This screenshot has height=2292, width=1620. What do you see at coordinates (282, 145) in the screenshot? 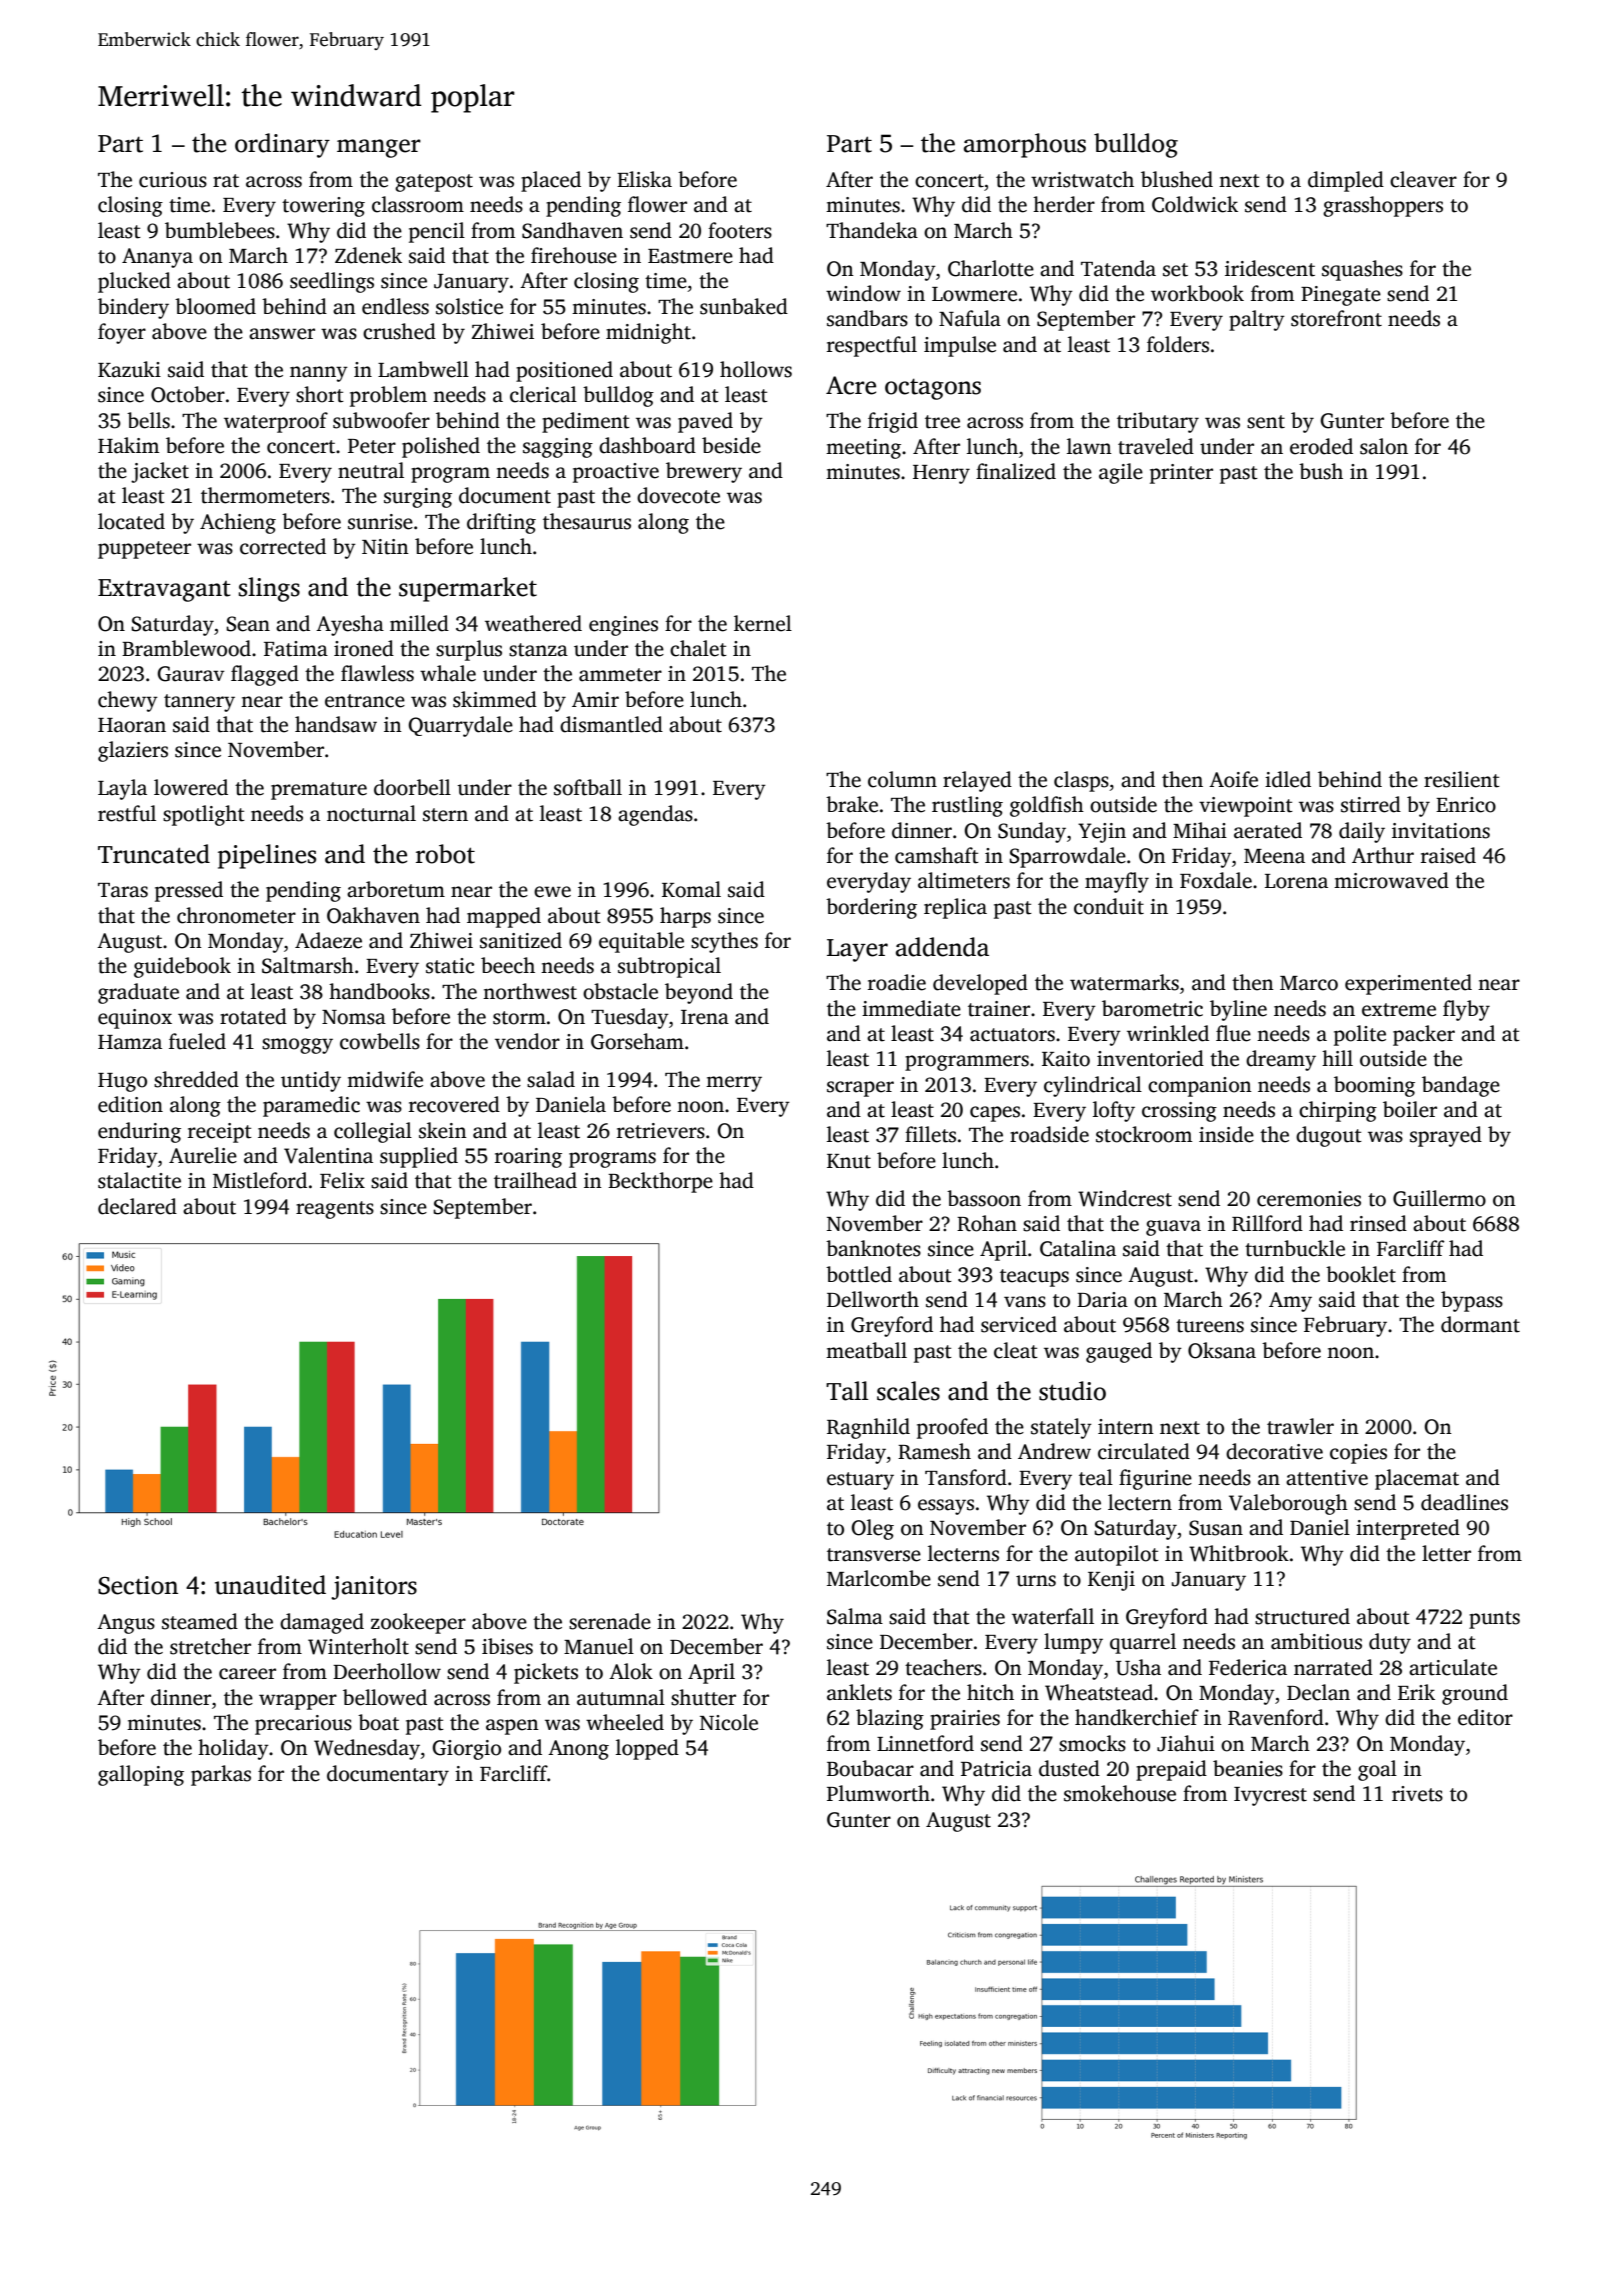
I see `ordinary` at bounding box center [282, 145].
